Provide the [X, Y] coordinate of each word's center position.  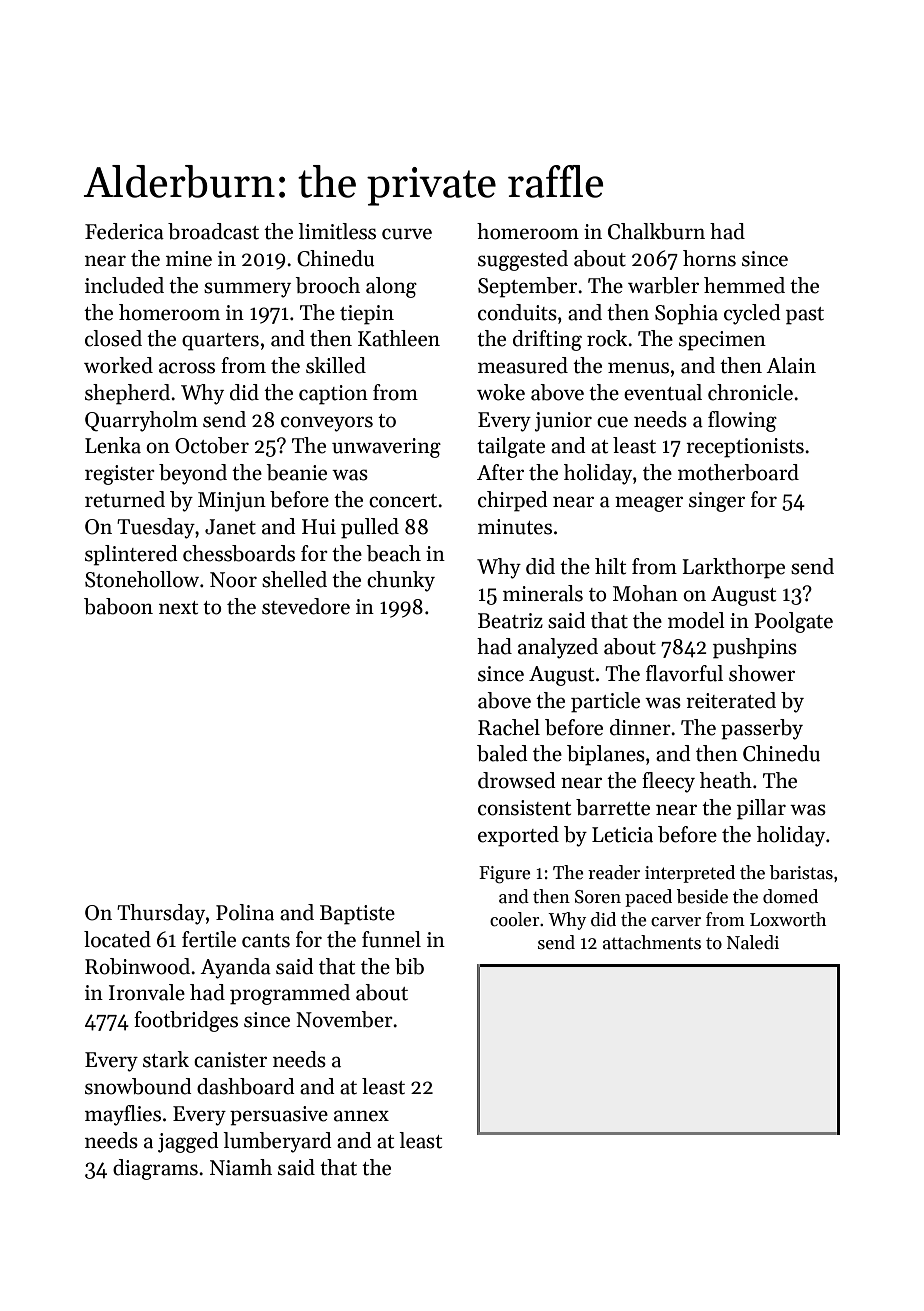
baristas [801, 872]
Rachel [509, 727]
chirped [513, 501]
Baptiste [357, 915]
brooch [327, 285]
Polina [245, 912]
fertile [209, 939]
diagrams [155, 1169]
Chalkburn [656, 231]
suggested [523, 260]
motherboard [738, 472]
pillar [761, 809]
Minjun [232, 502]
